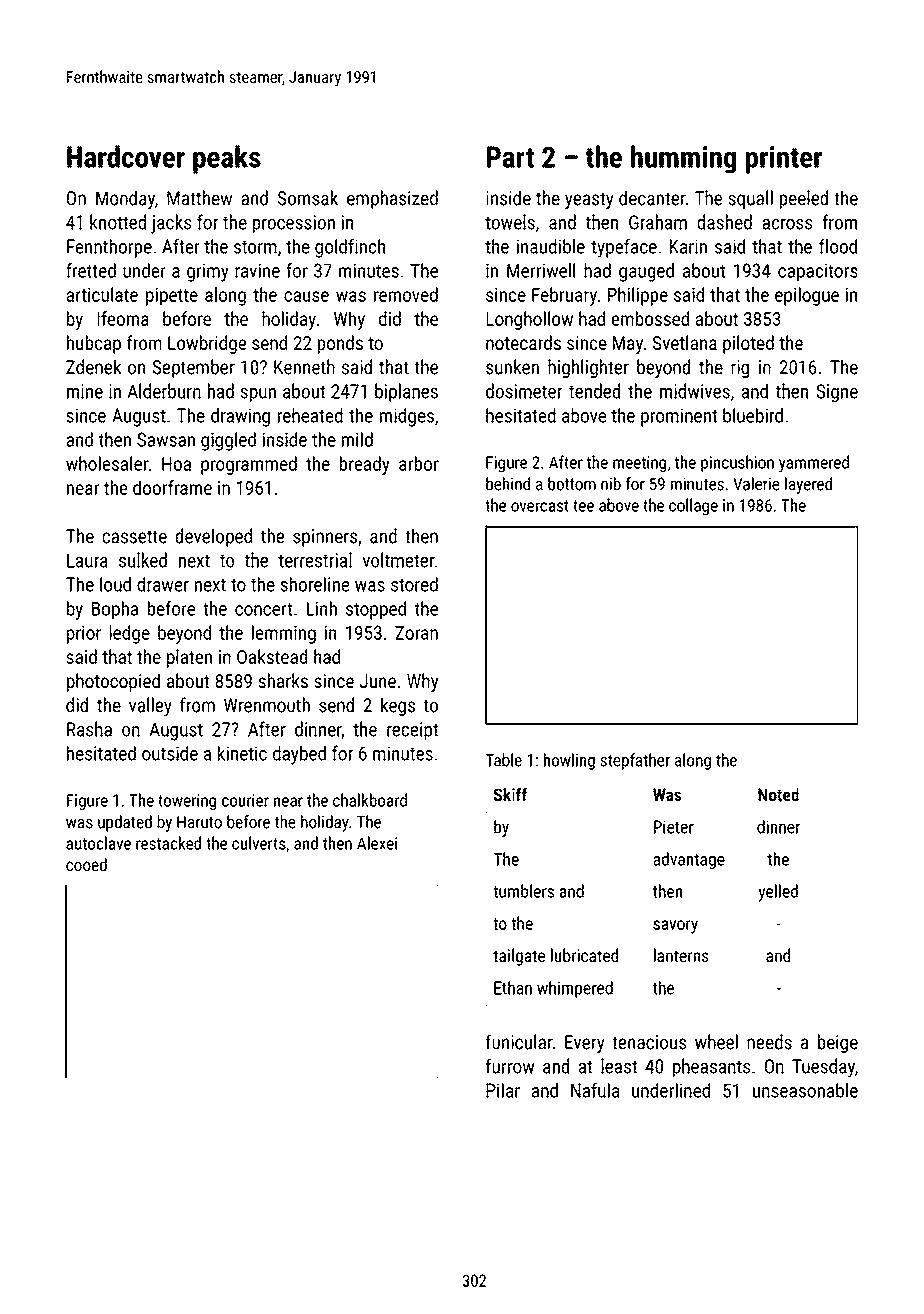 This image has height=1314, width=924. What do you see at coordinates (214, 537) in the image?
I see `developed` at bounding box center [214, 537].
